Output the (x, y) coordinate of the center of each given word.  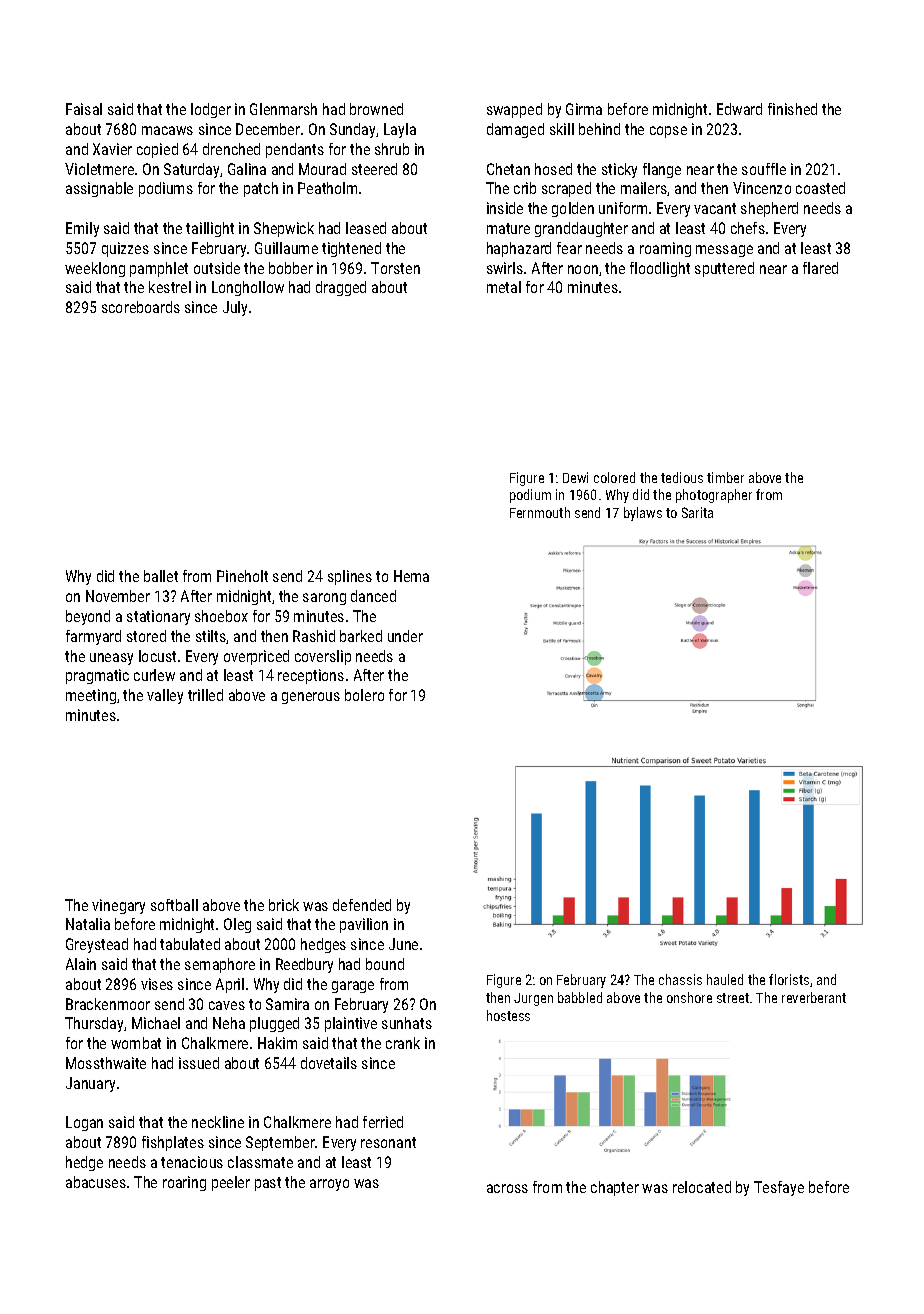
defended (362, 905)
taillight (210, 229)
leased (366, 228)
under (405, 636)
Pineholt (242, 576)
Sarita (697, 512)
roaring (184, 1183)
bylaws (643, 514)
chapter (615, 1188)
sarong (324, 599)
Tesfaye (779, 1188)
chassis (680, 979)
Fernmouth (540, 512)
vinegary (118, 906)
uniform (623, 208)
